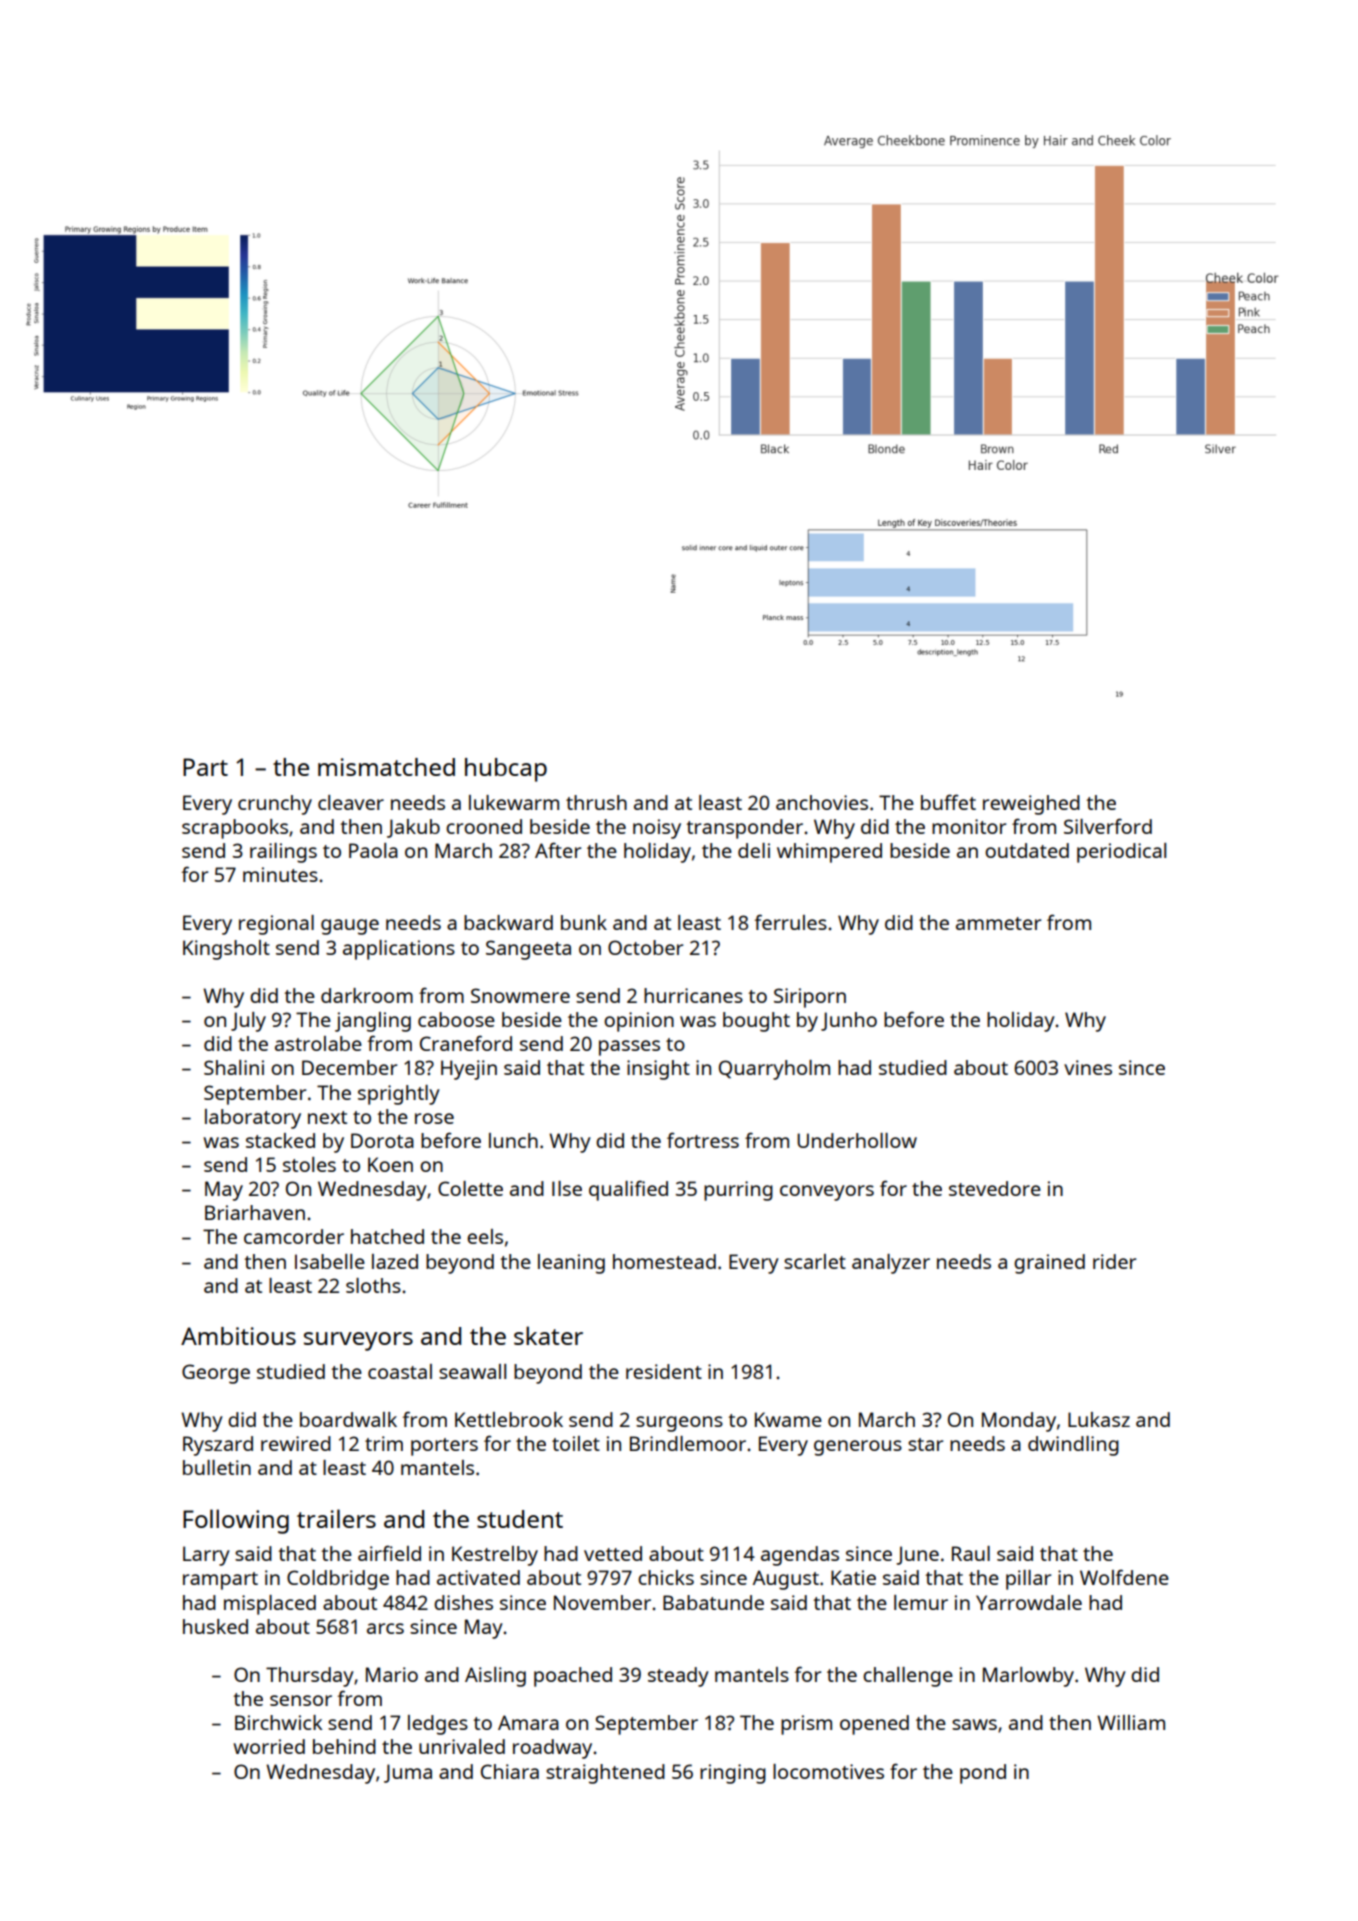  I want to click on ringing, so click(733, 1774).
